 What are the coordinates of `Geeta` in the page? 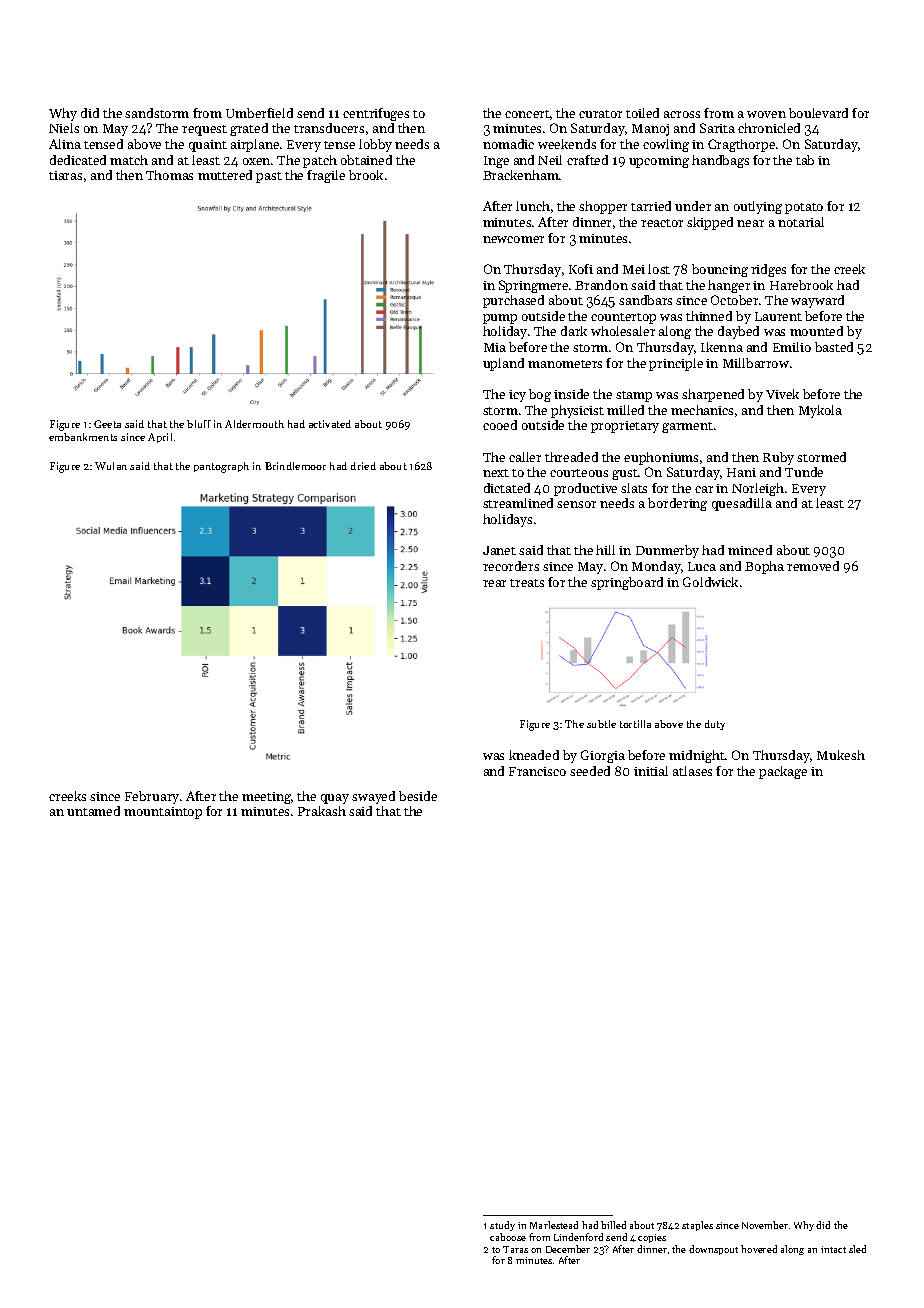 It's located at (107, 424).
